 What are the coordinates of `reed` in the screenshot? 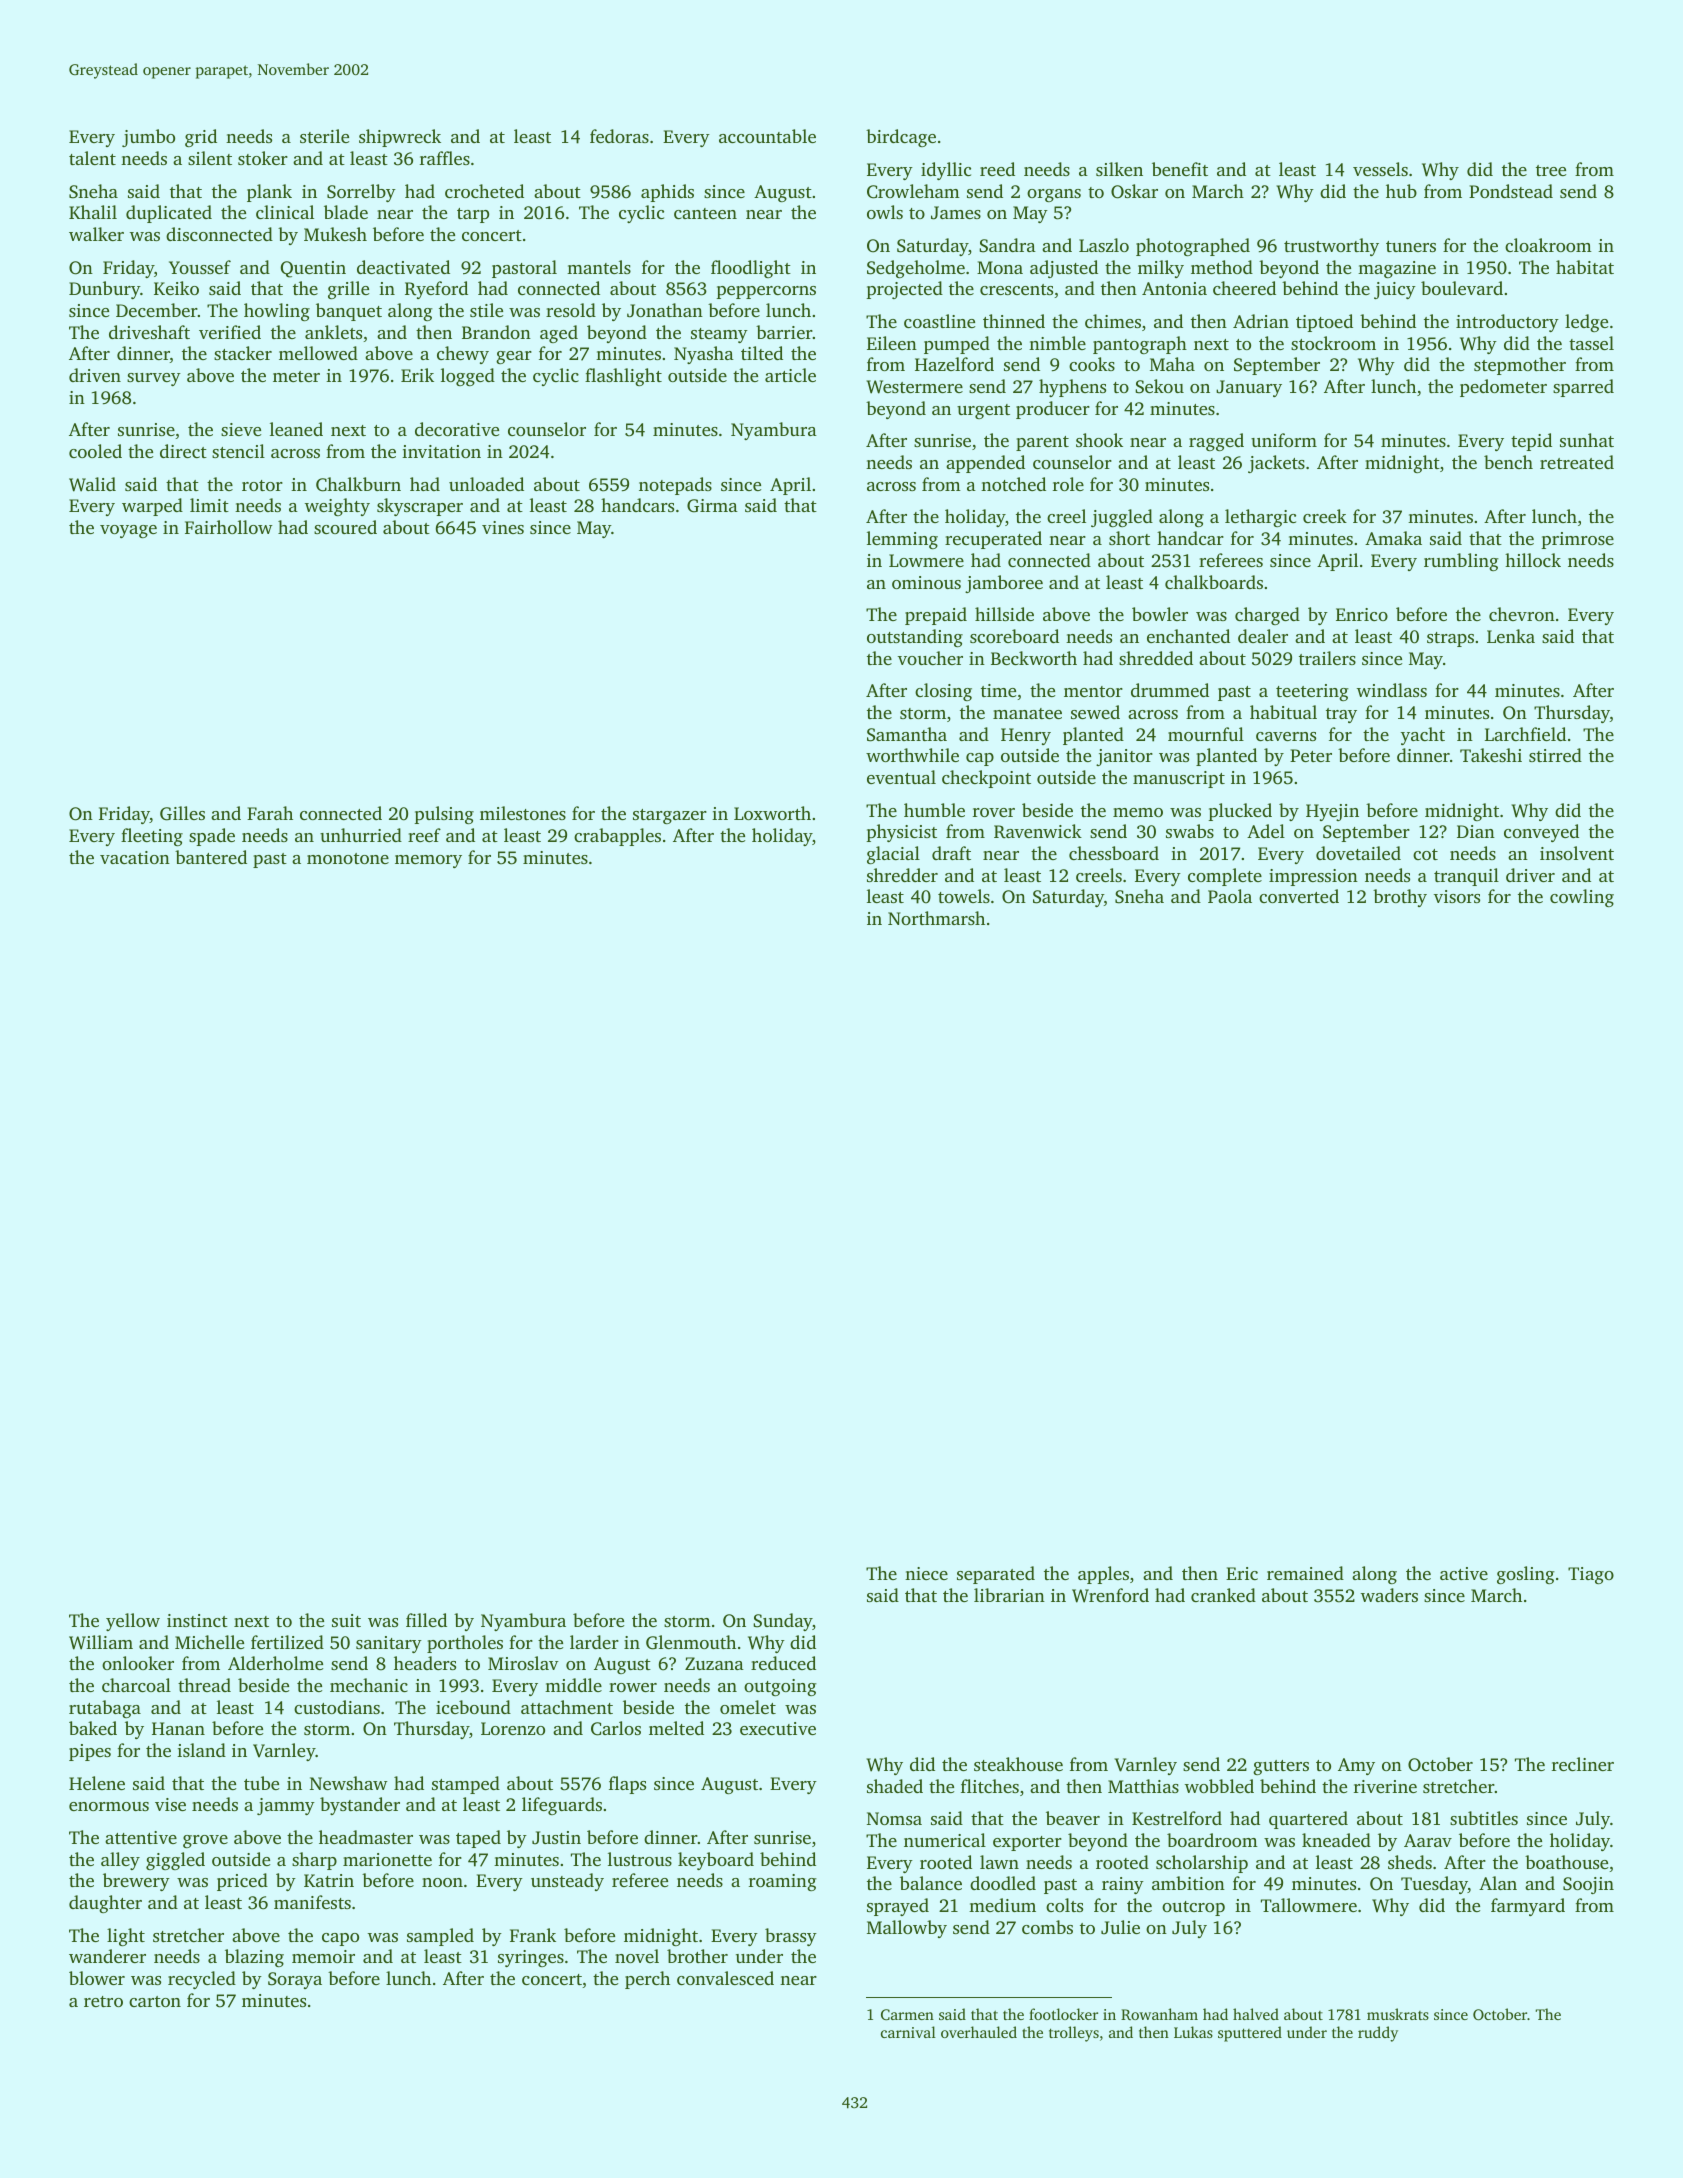 It's located at (997, 169).
